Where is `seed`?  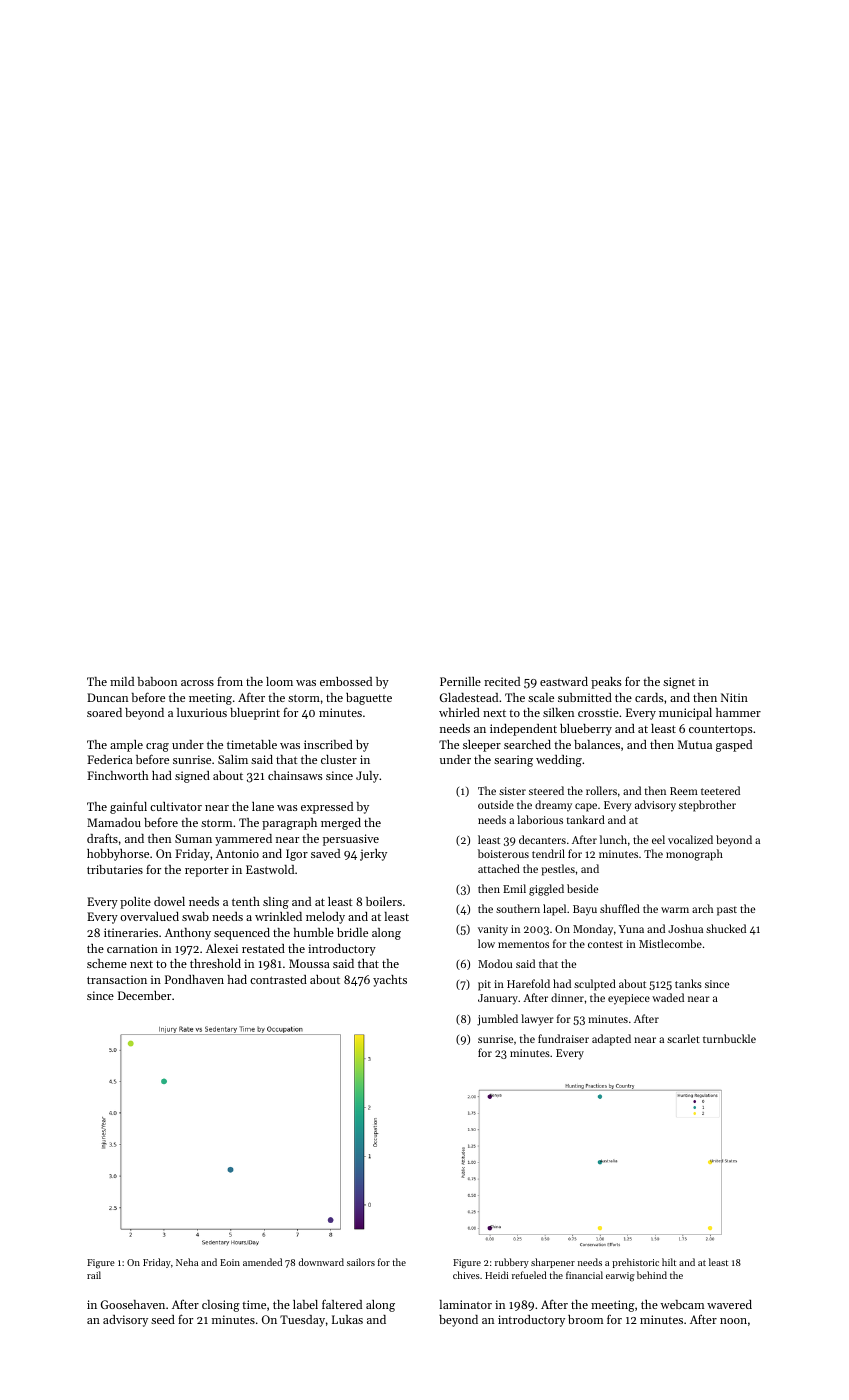
seed is located at coordinates (163, 1319).
